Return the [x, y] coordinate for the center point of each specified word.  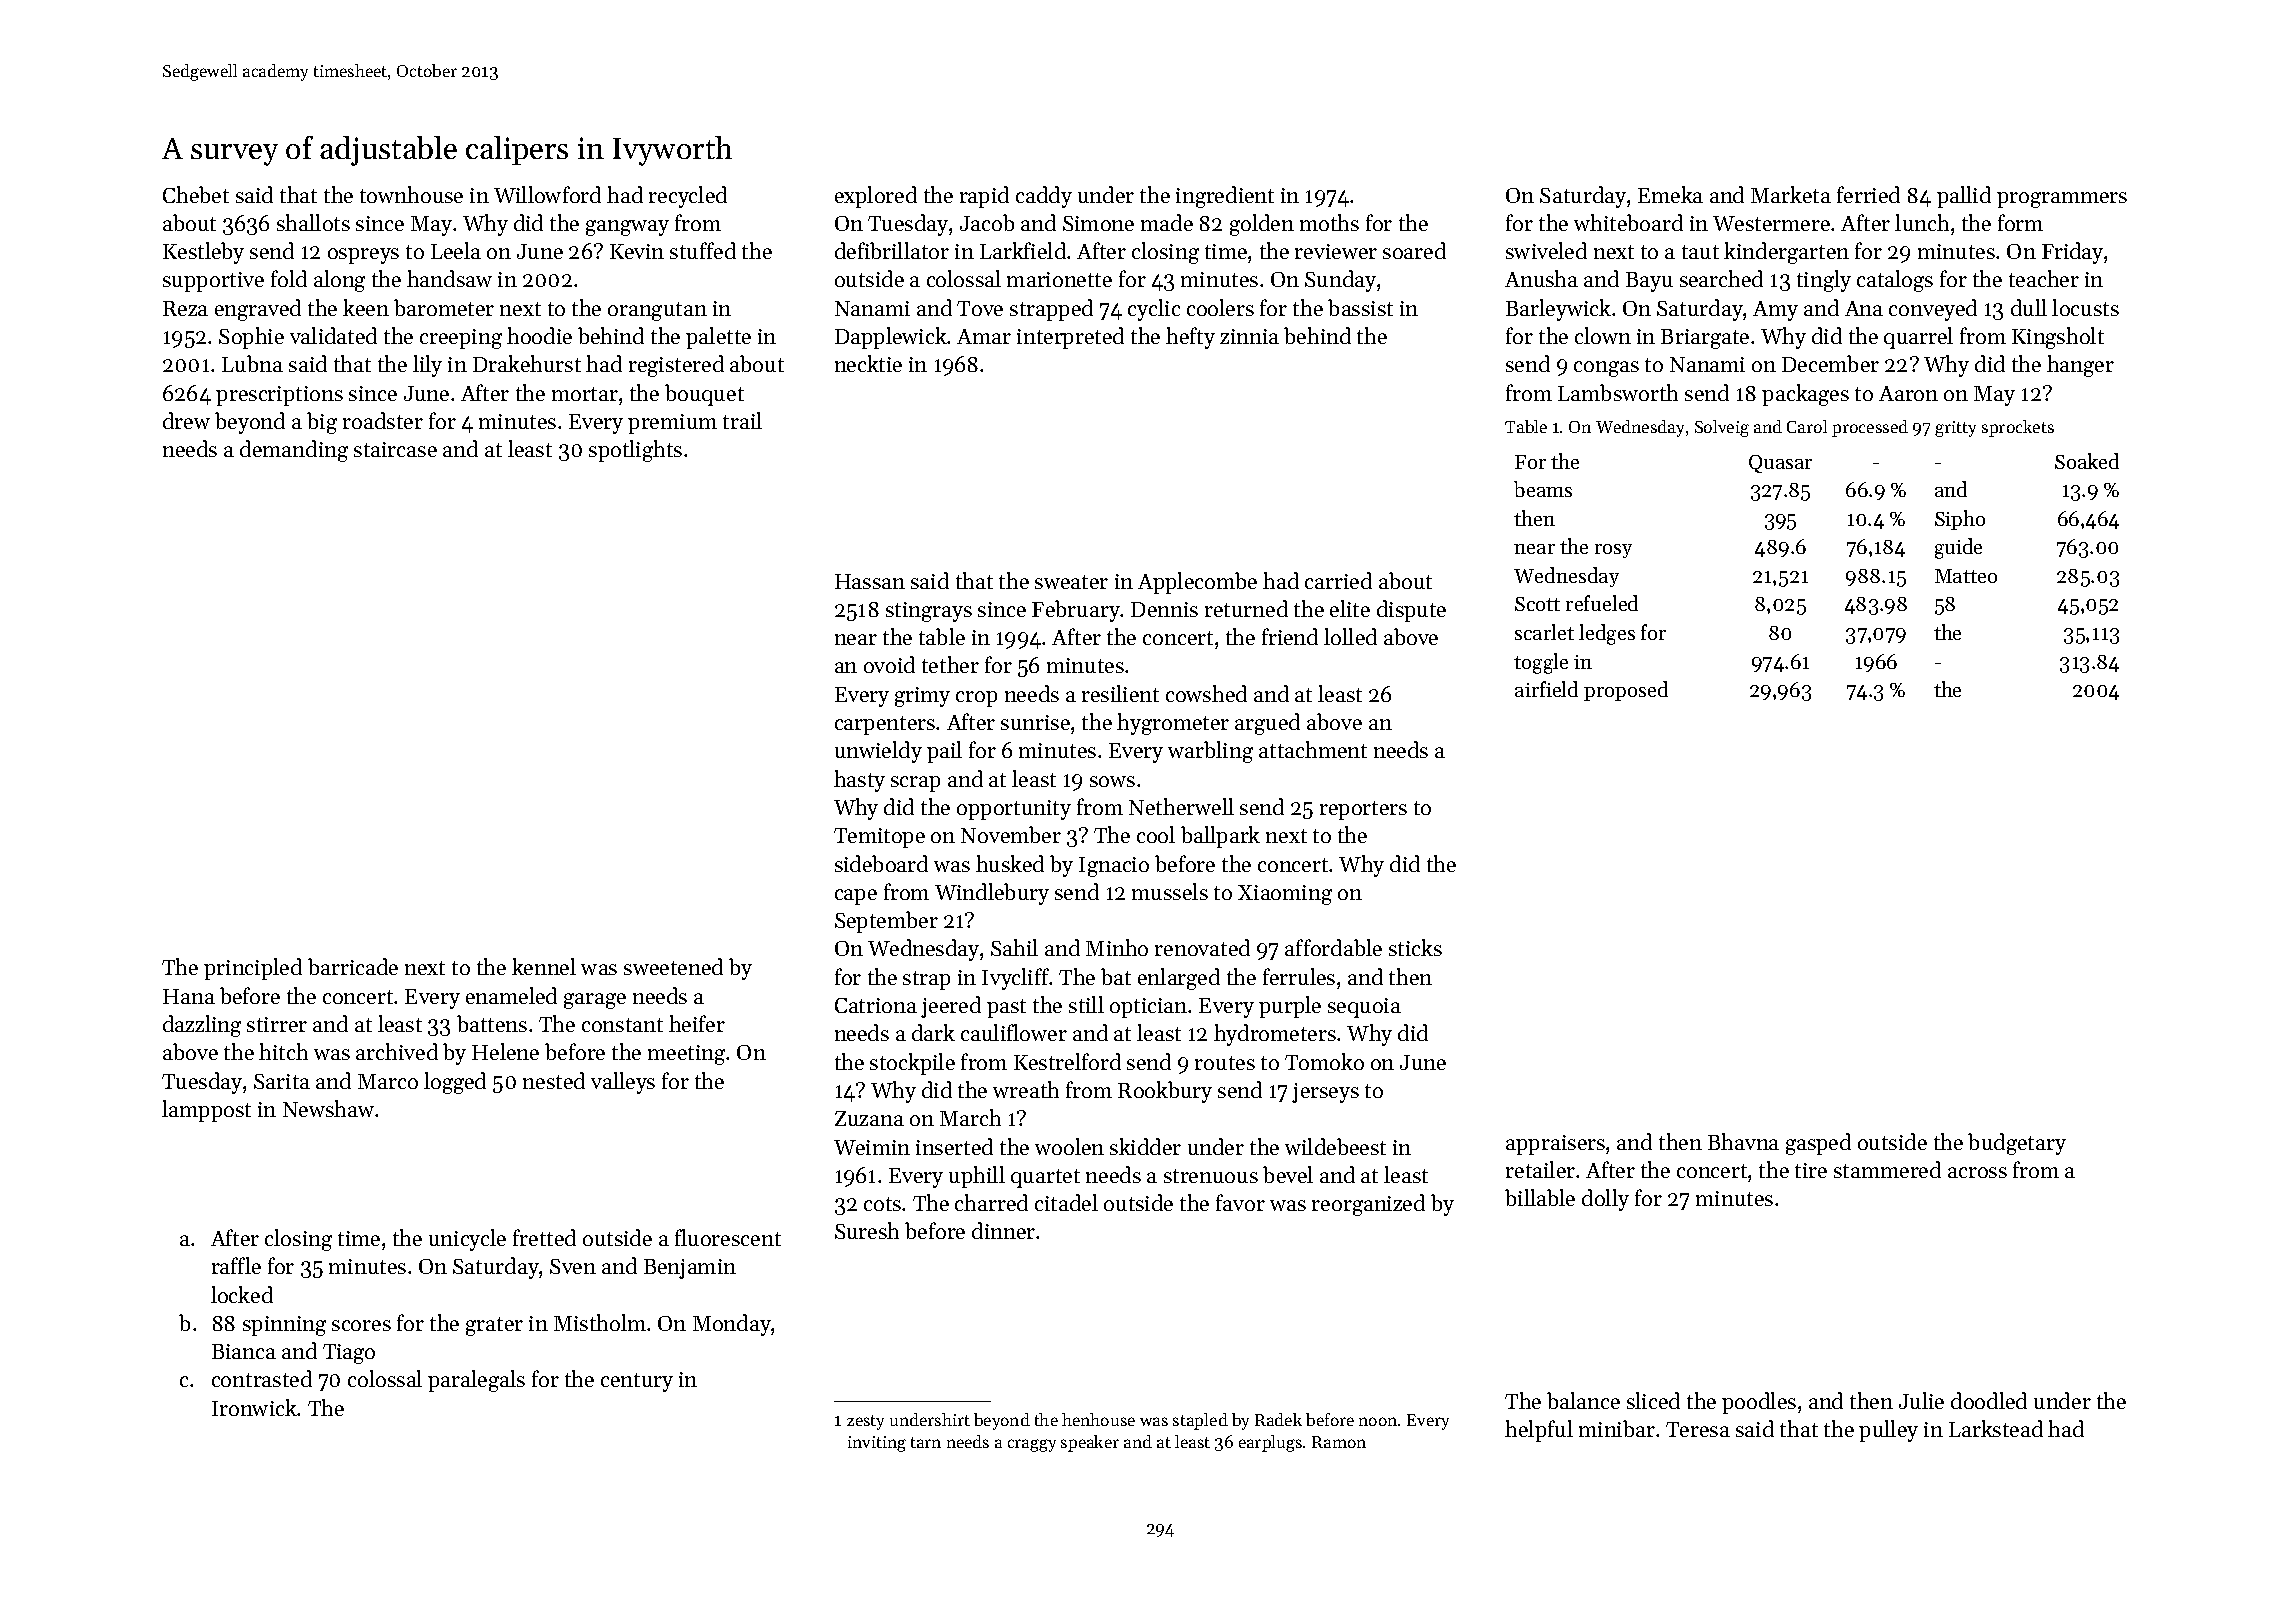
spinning [284, 1326]
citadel [1066, 1202]
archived [397, 1051]
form [2020, 222]
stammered [1887, 1169]
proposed [1626, 691]
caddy [1044, 197]
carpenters [885, 725]
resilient [1120, 693]
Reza [185, 308]
